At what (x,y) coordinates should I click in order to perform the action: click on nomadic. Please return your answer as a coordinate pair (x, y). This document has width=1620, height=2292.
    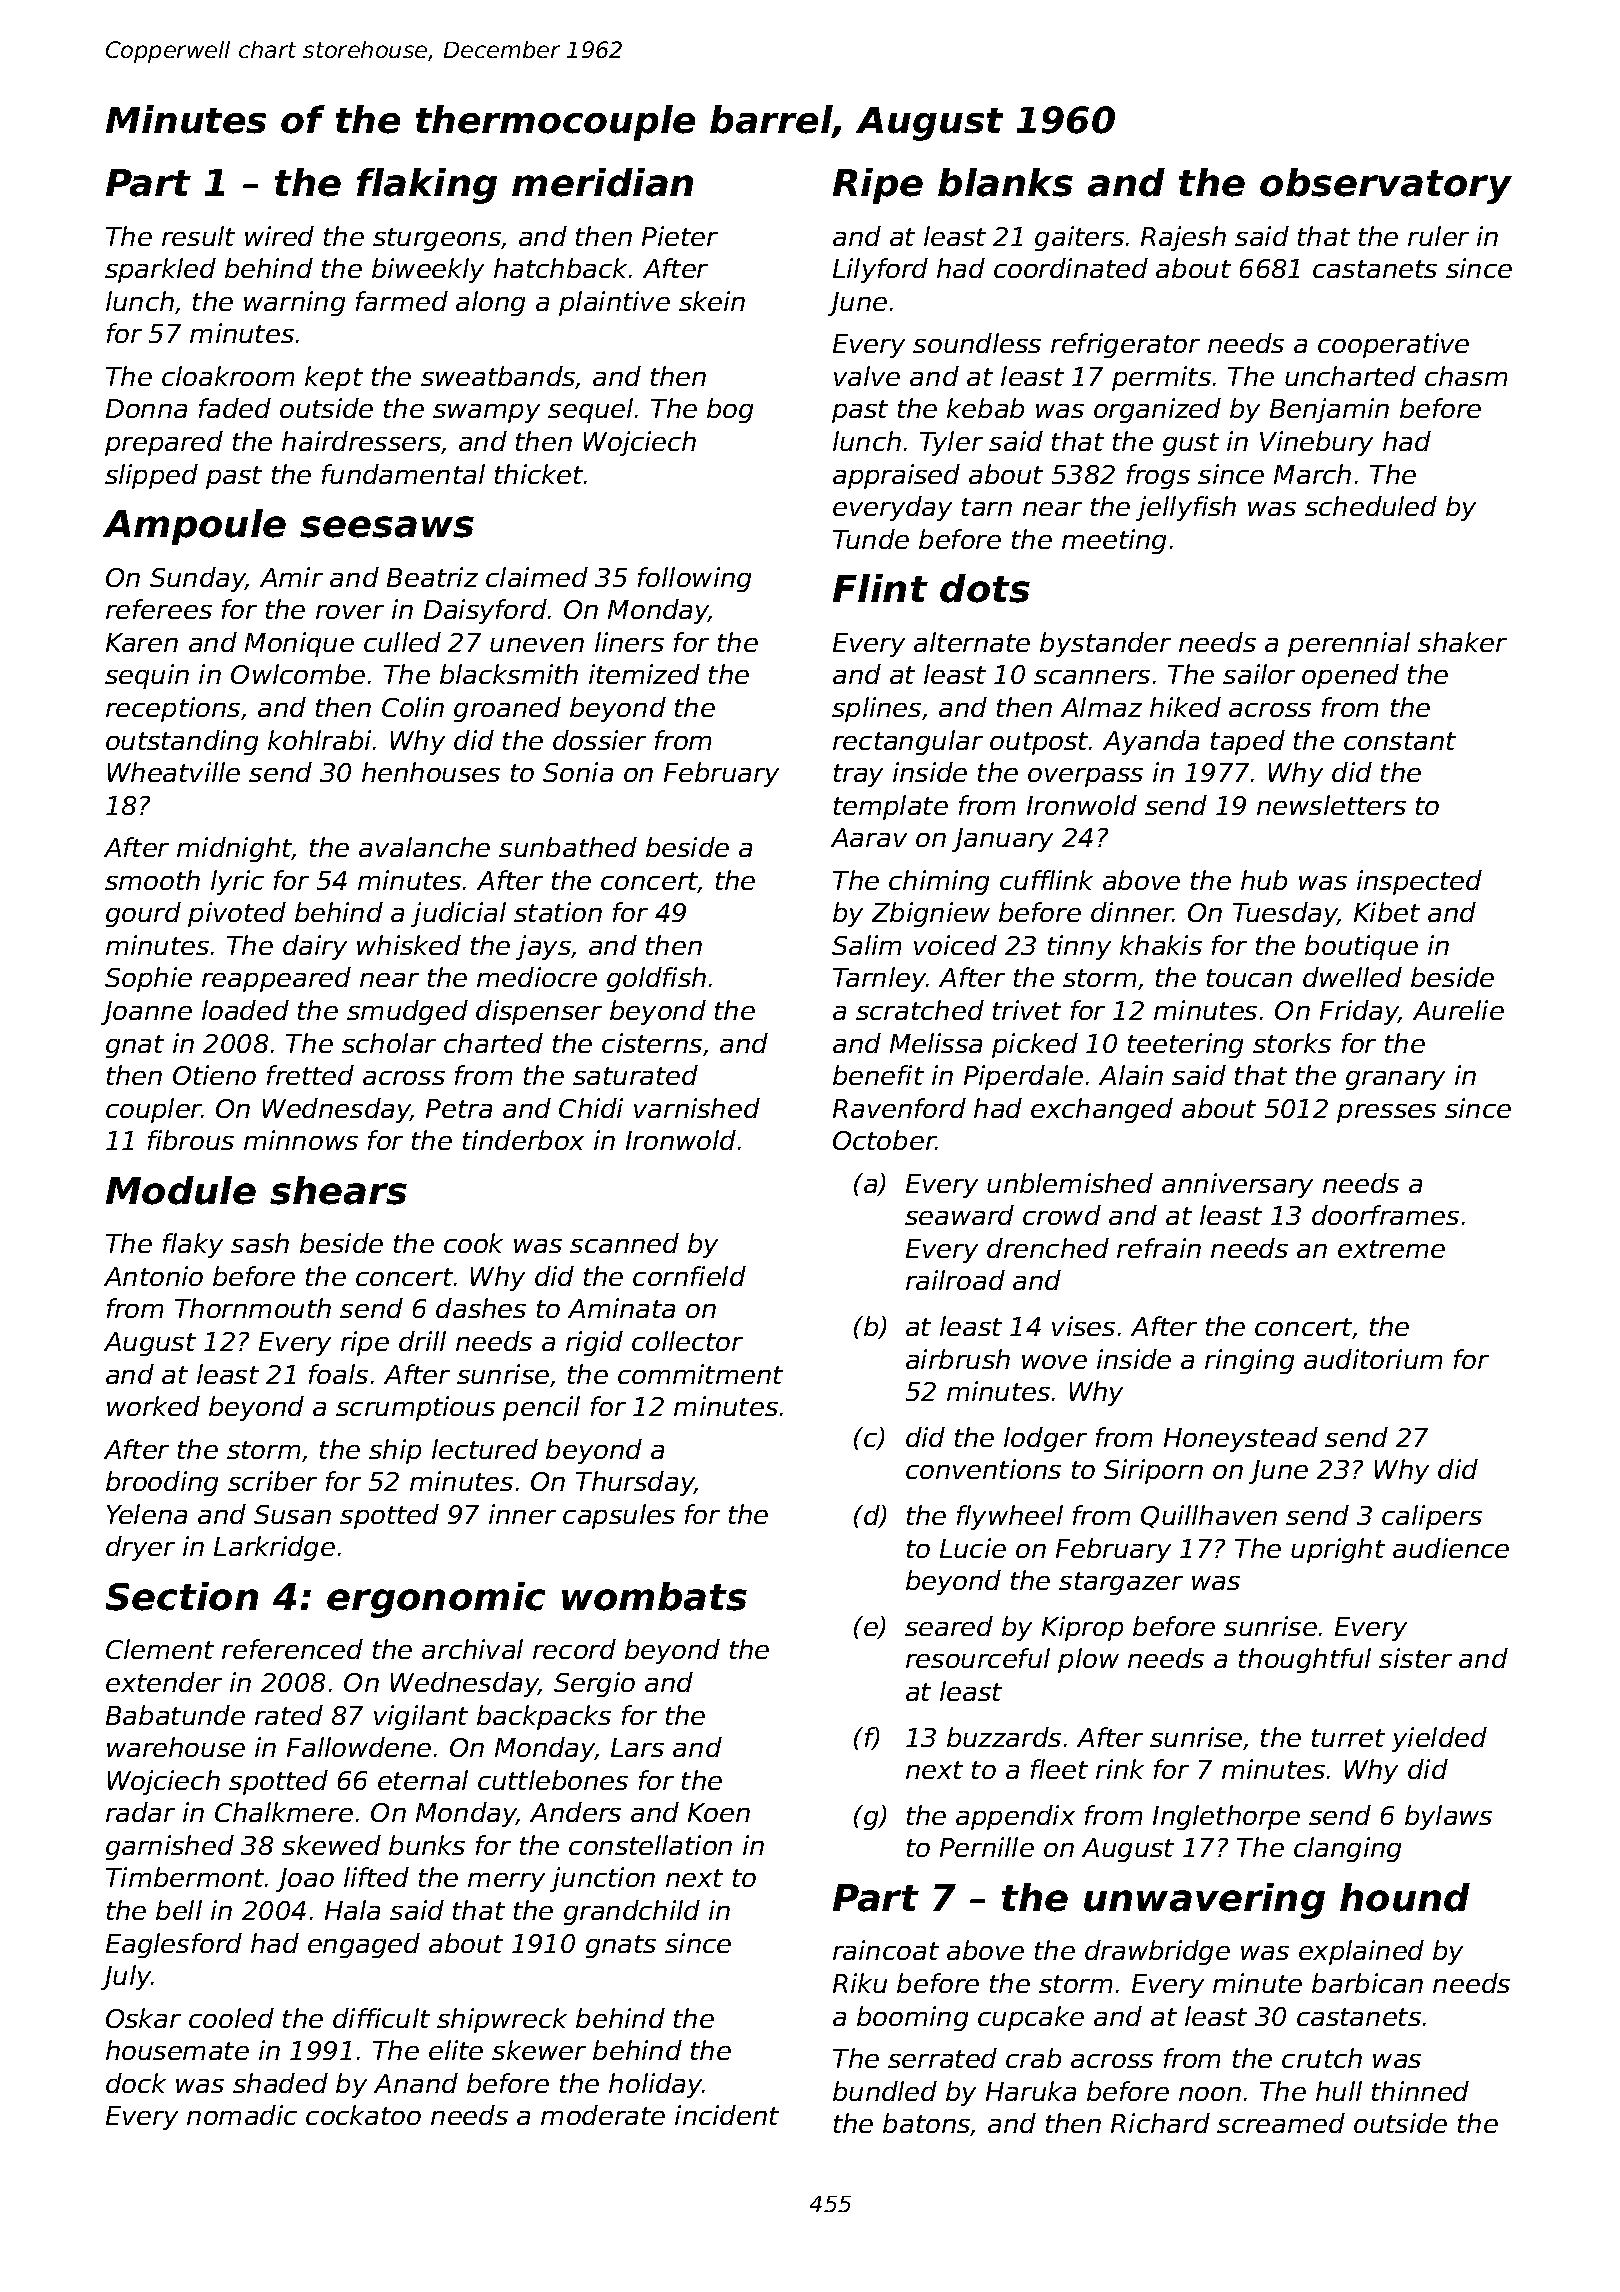
    Looking at the image, I should click on (242, 2115).
